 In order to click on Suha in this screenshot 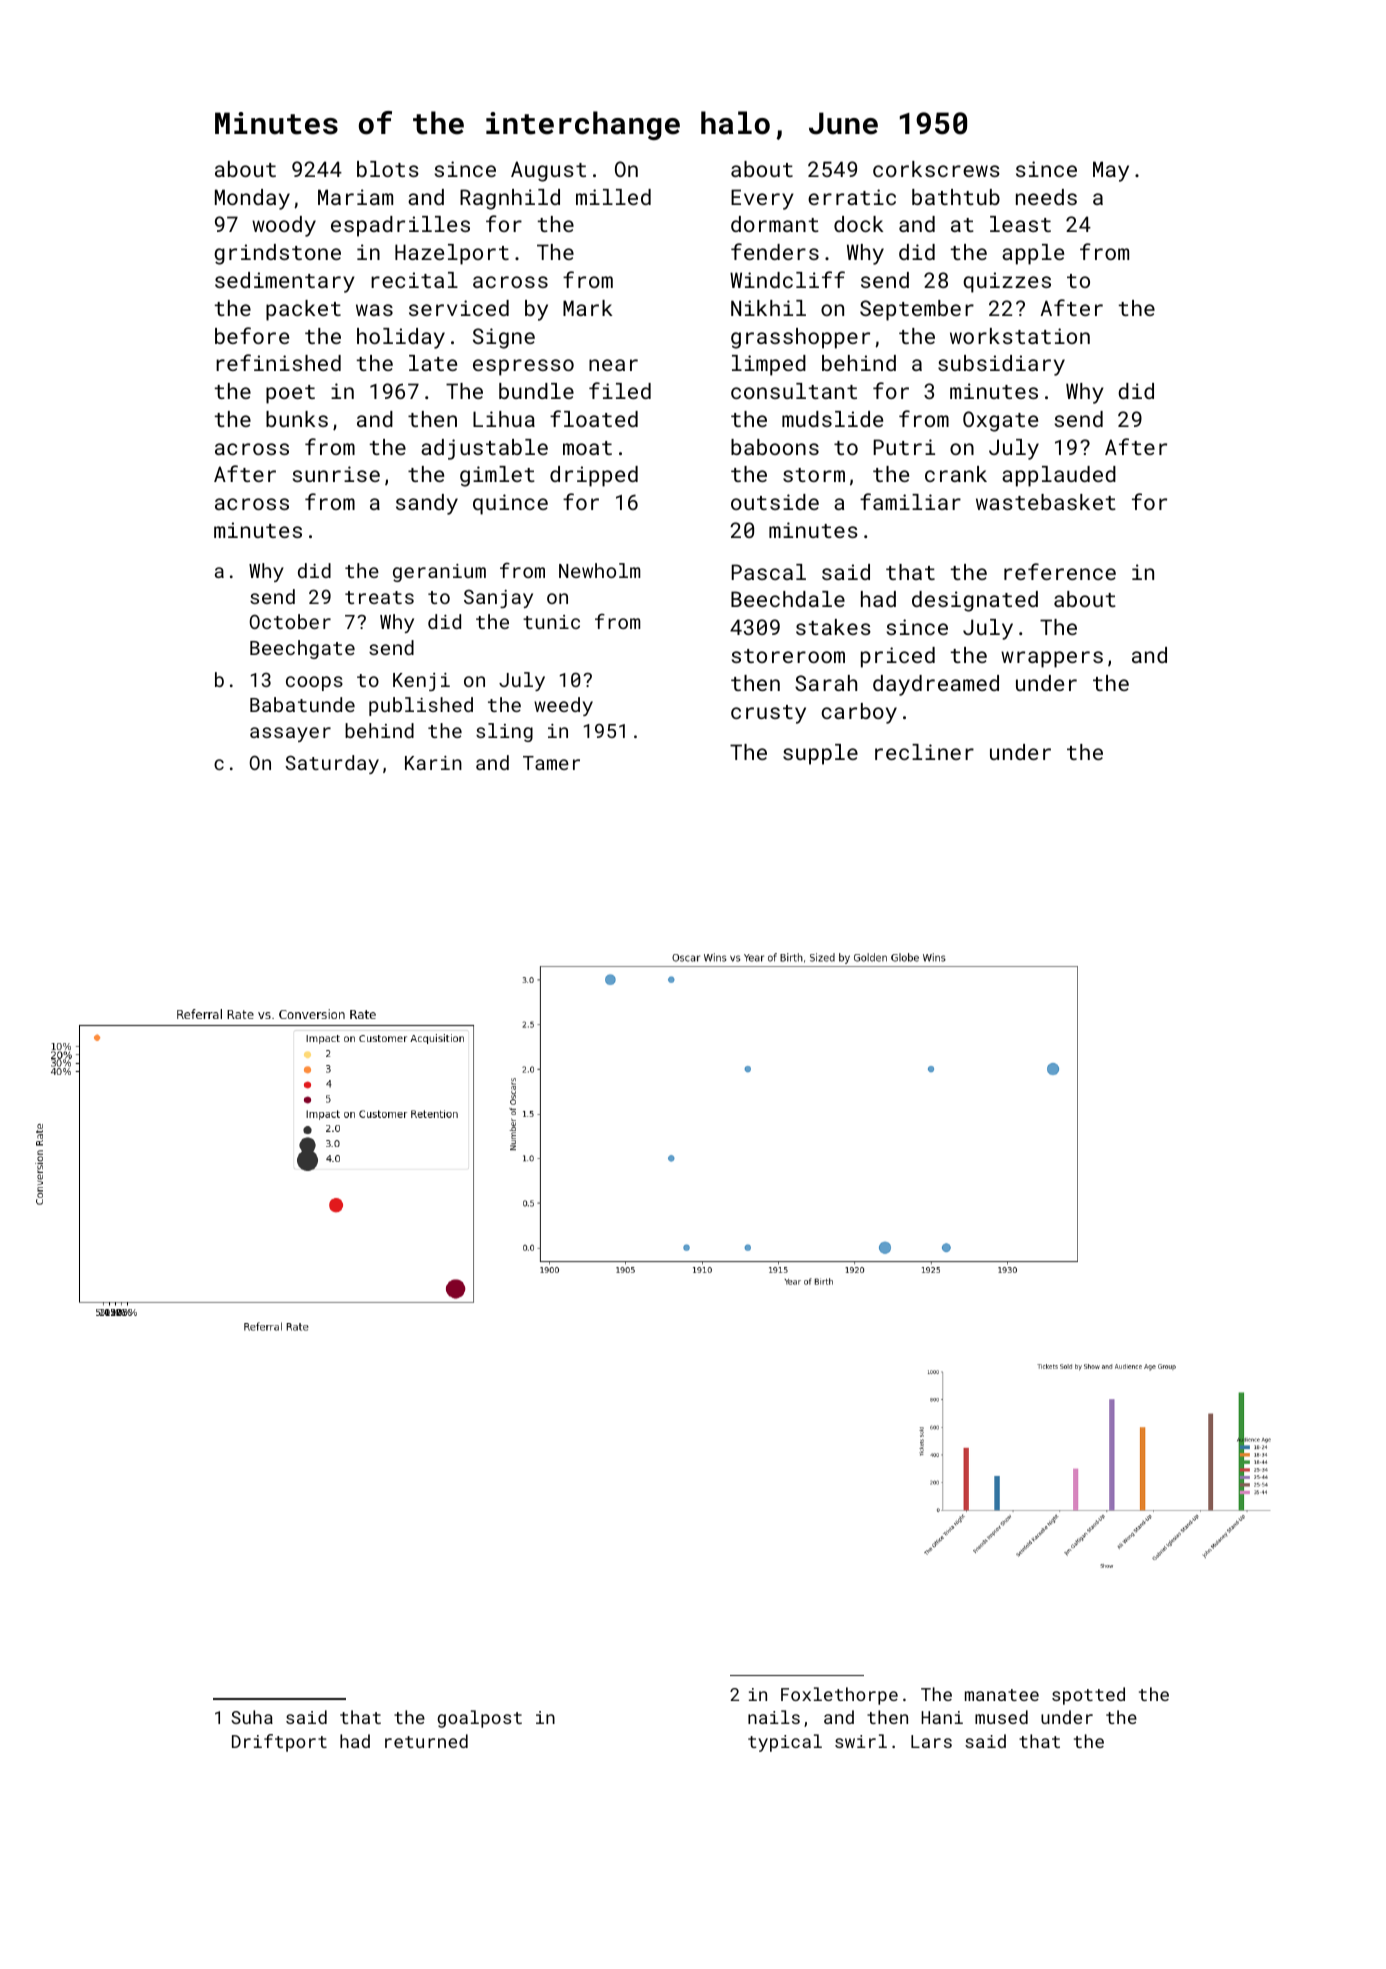, I will do `click(252, 1717)`.
